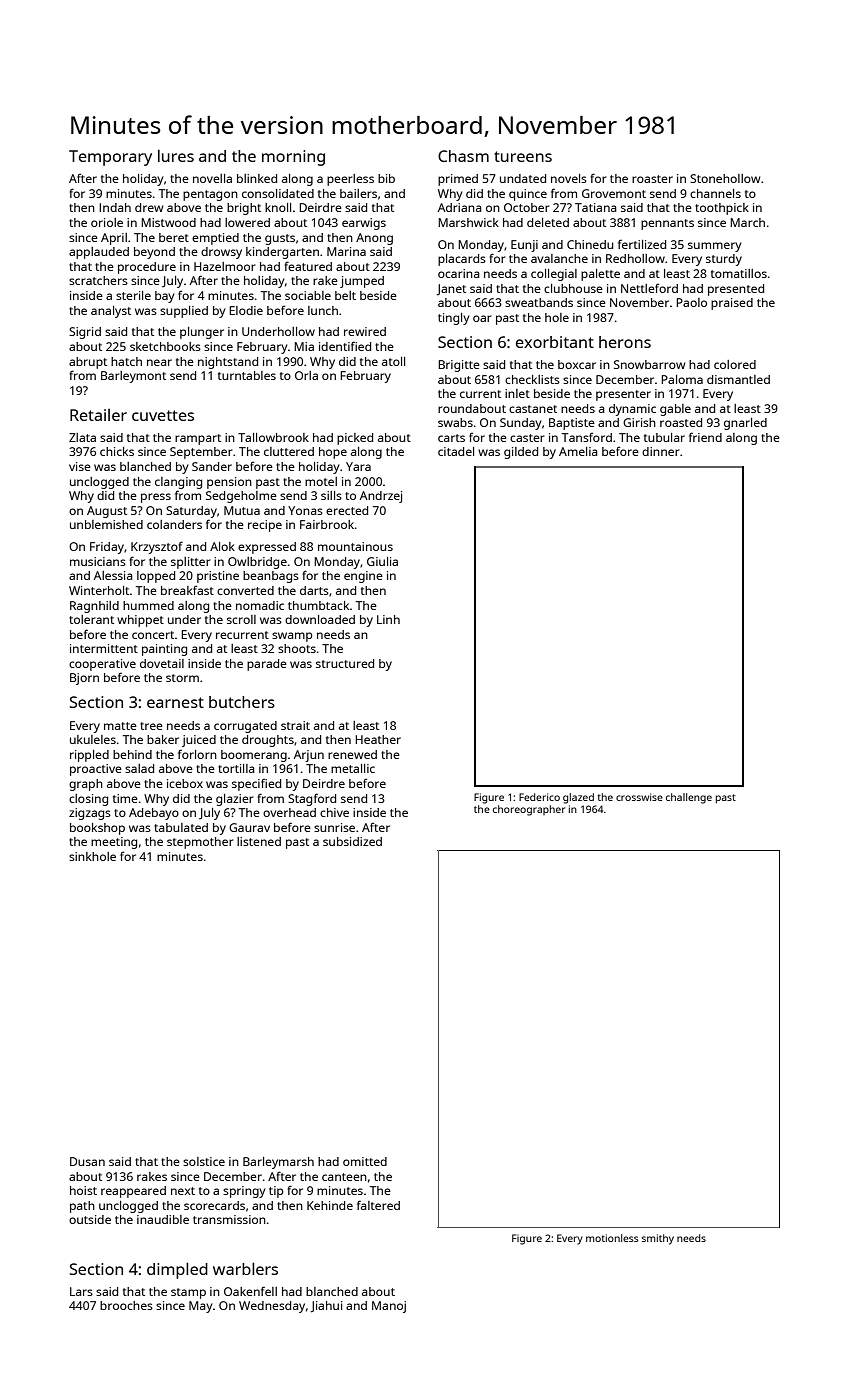 The height and width of the page is (1400, 849). Describe the element at coordinates (725, 178) in the page. I see `Stonehollow` at that location.
